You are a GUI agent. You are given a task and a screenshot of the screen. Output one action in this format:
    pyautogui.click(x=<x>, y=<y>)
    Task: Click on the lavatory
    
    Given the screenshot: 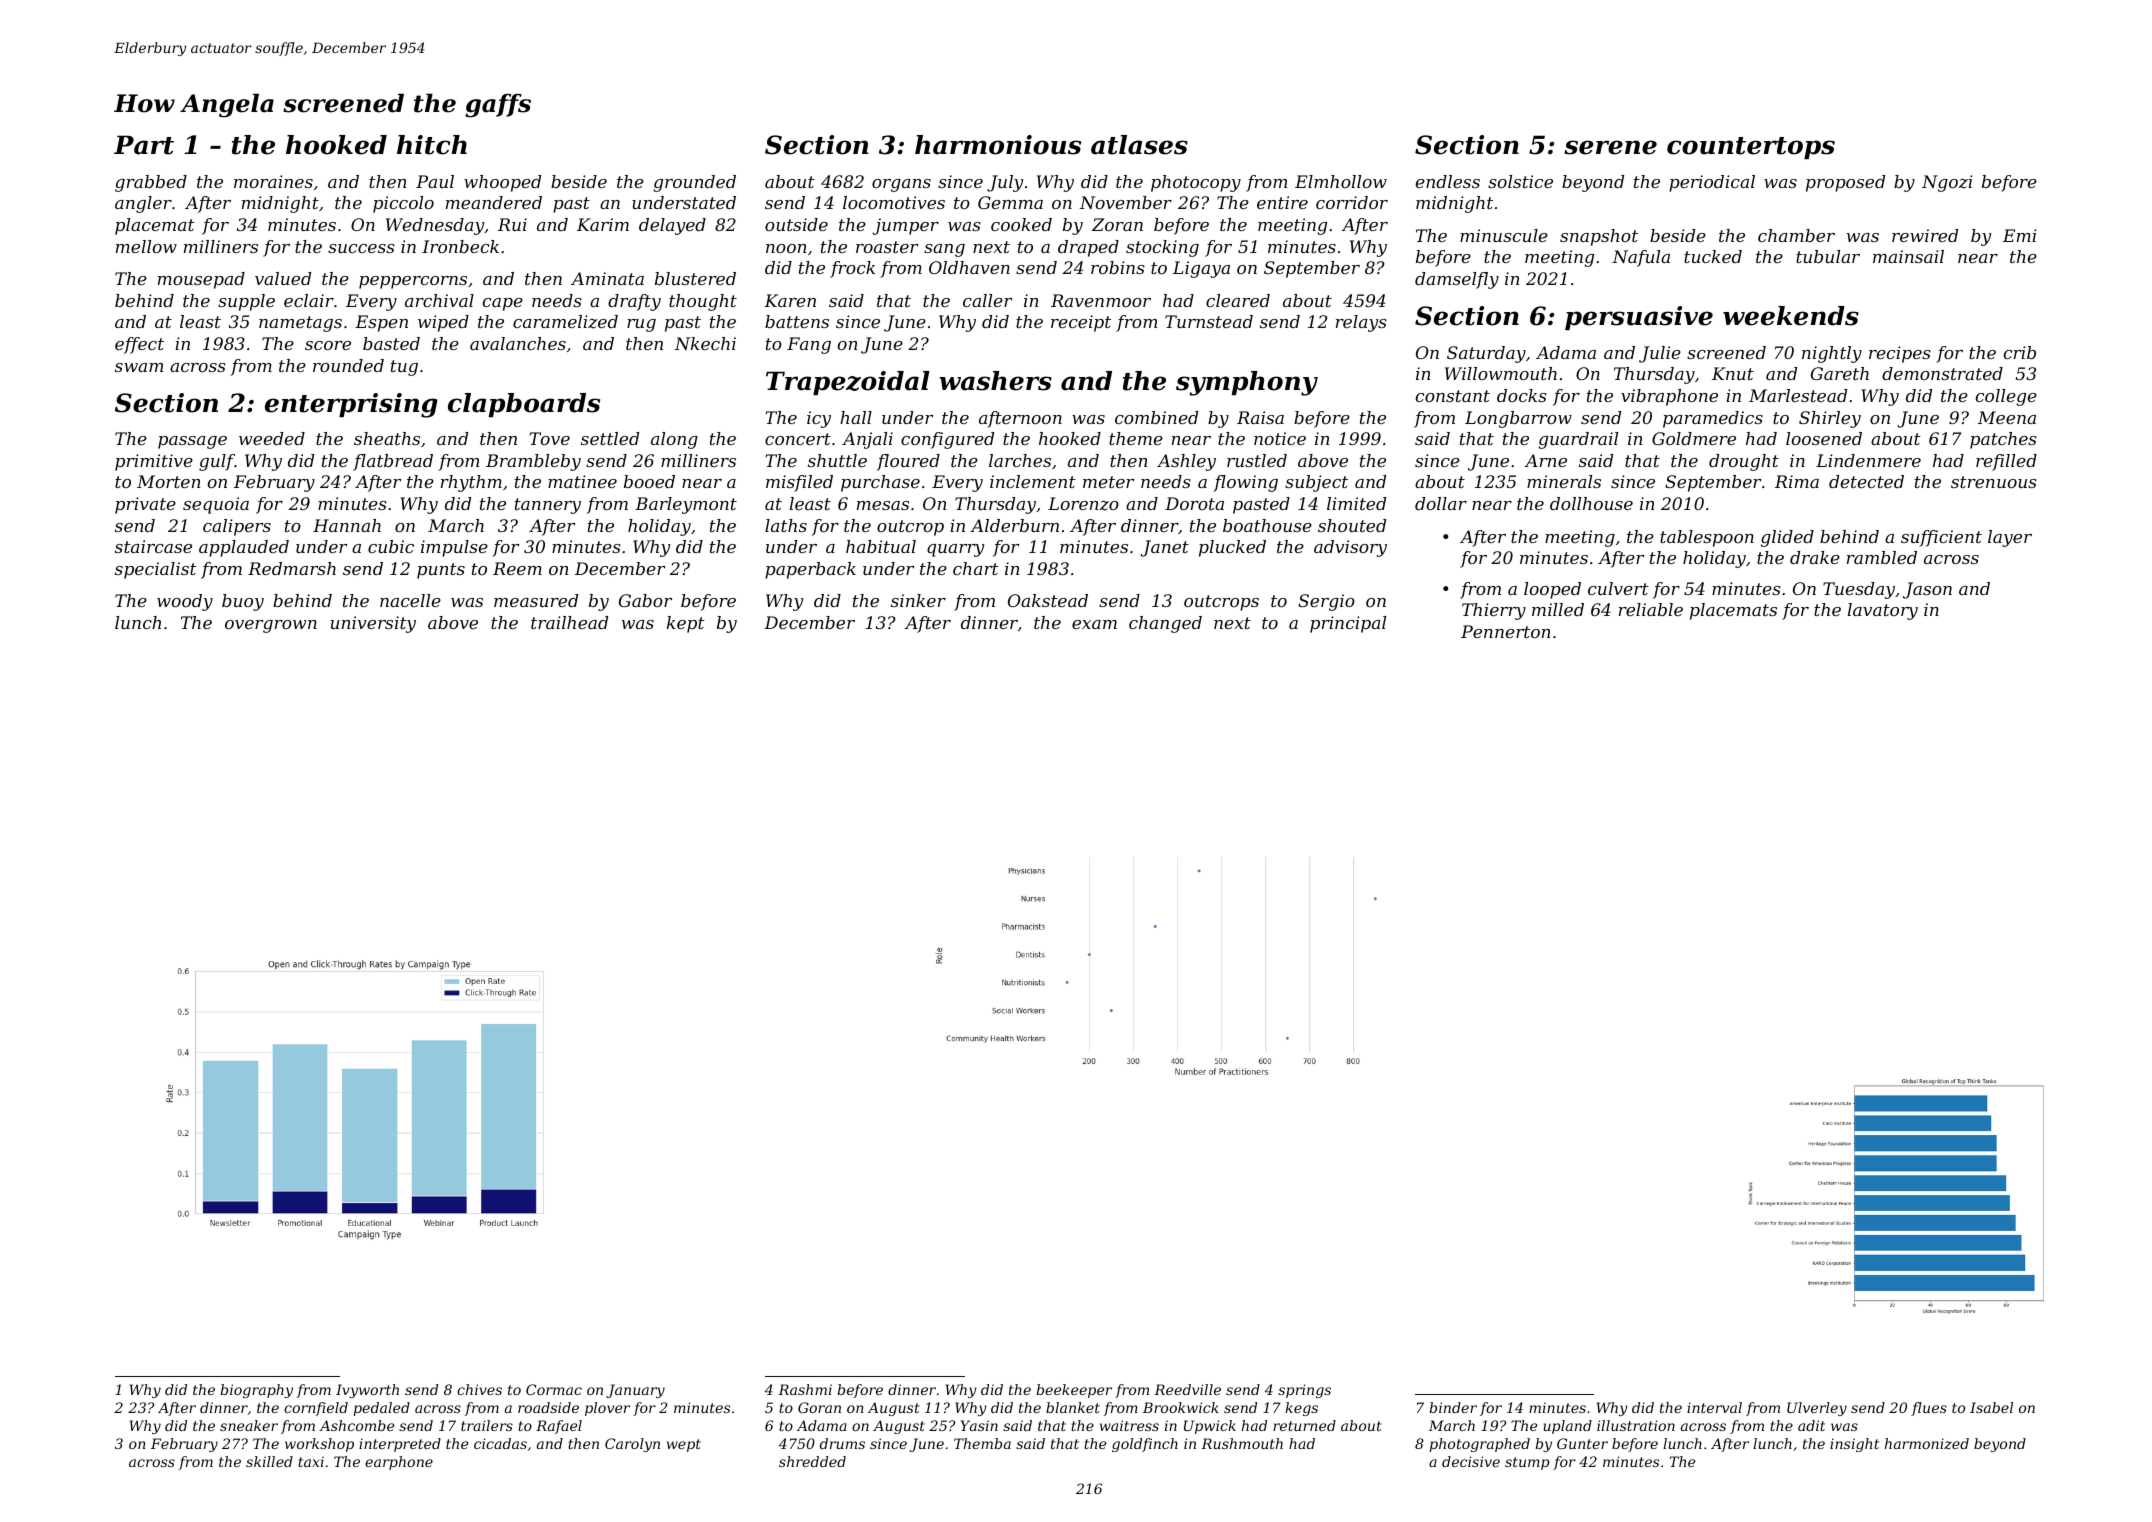 What is the action you would take?
    pyautogui.click(x=1883, y=611)
